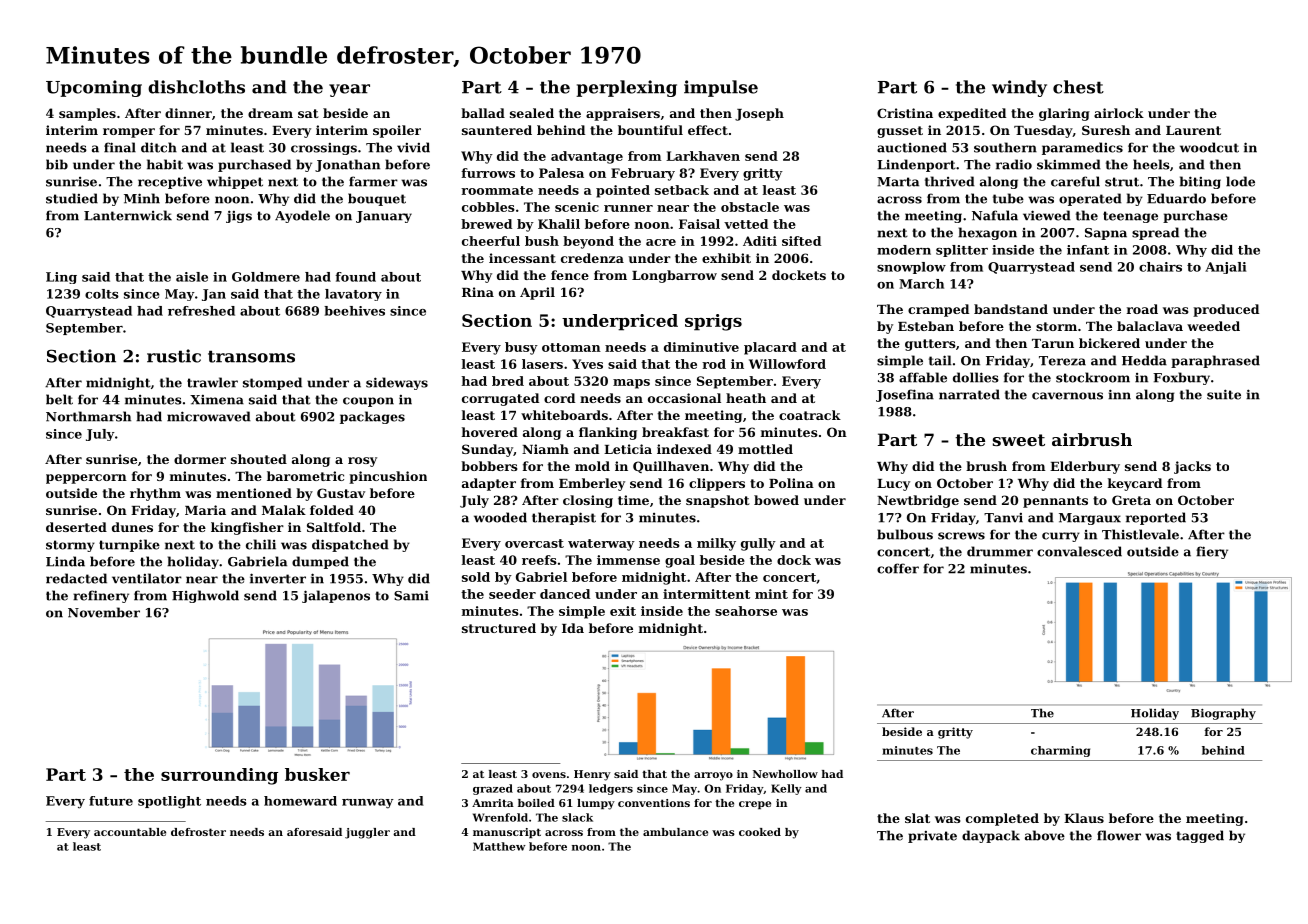  I want to click on sealed, so click(532, 113).
